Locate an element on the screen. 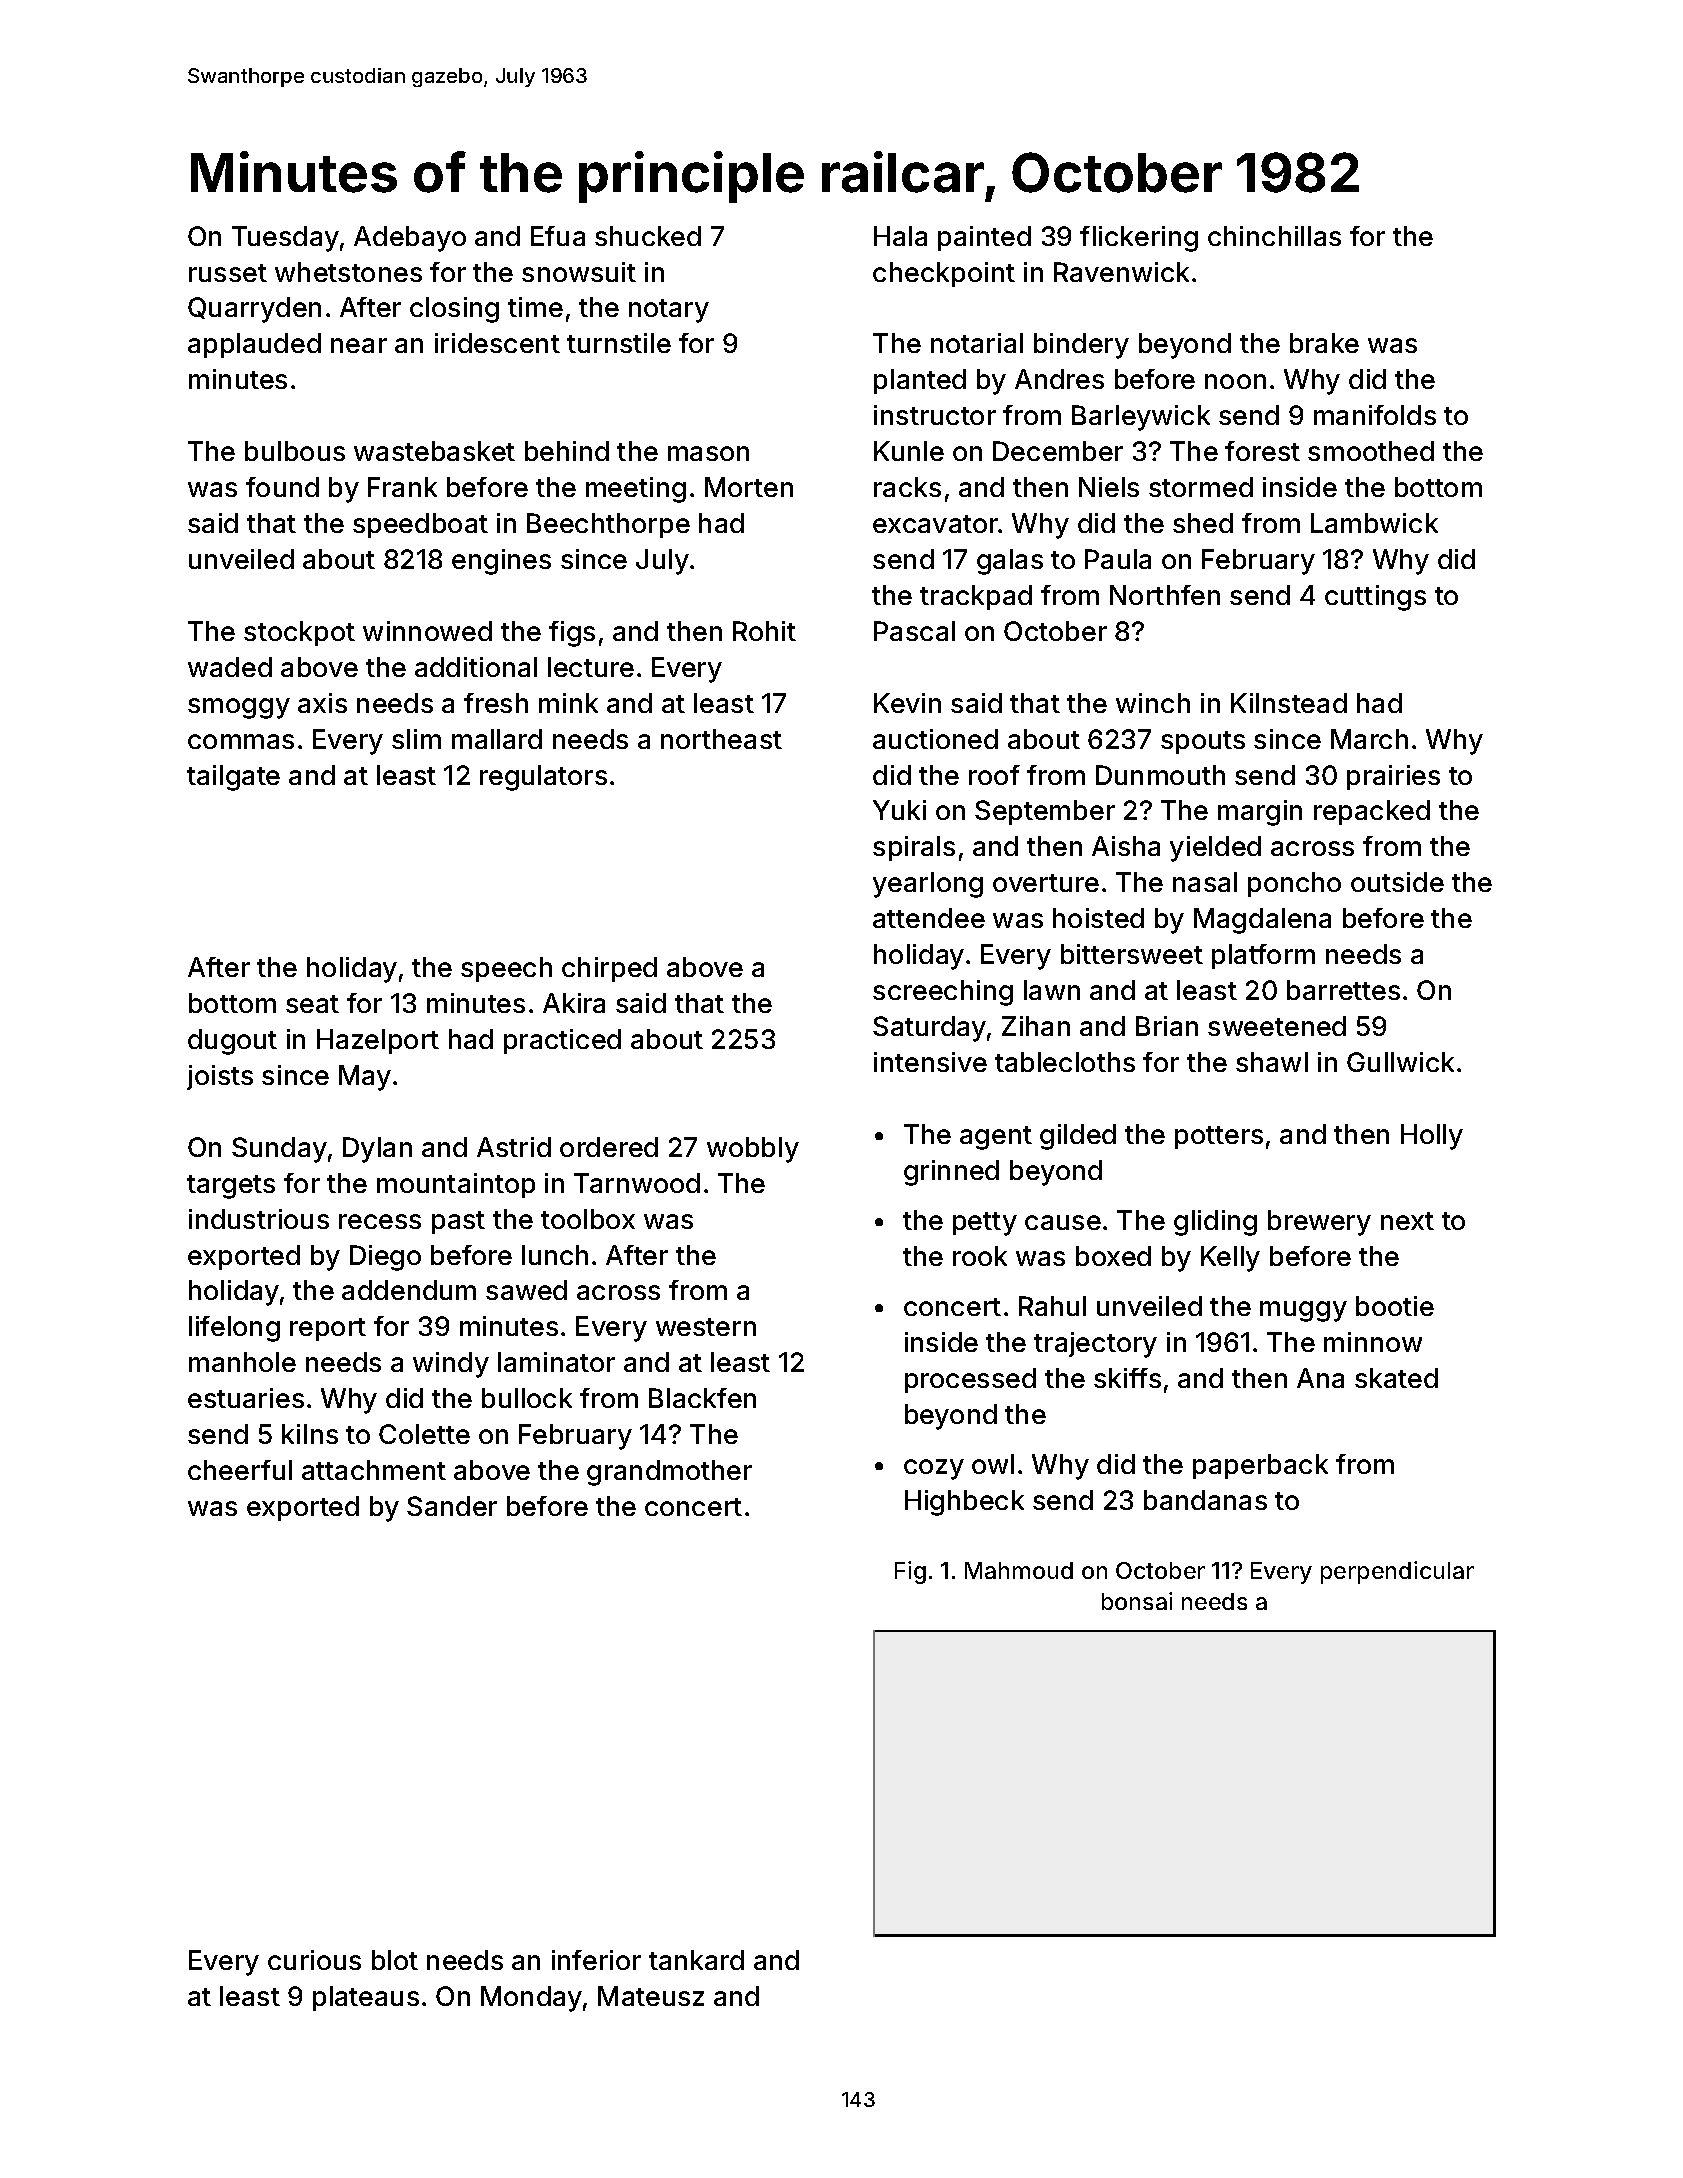 The height and width of the screenshot is (2178, 1683). bonsai is located at coordinates (1137, 1601).
